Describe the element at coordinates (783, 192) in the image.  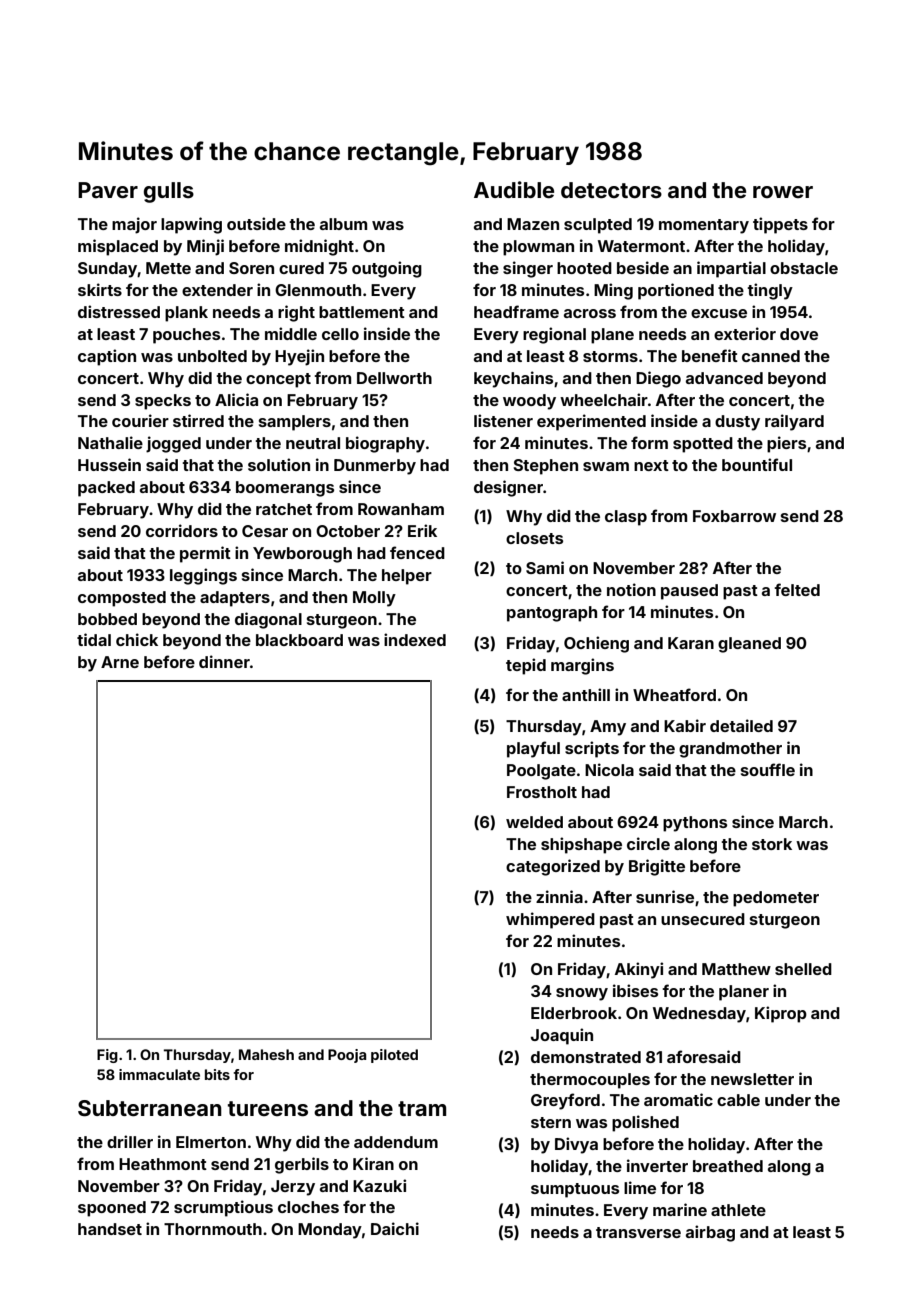
I see `rower` at that location.
